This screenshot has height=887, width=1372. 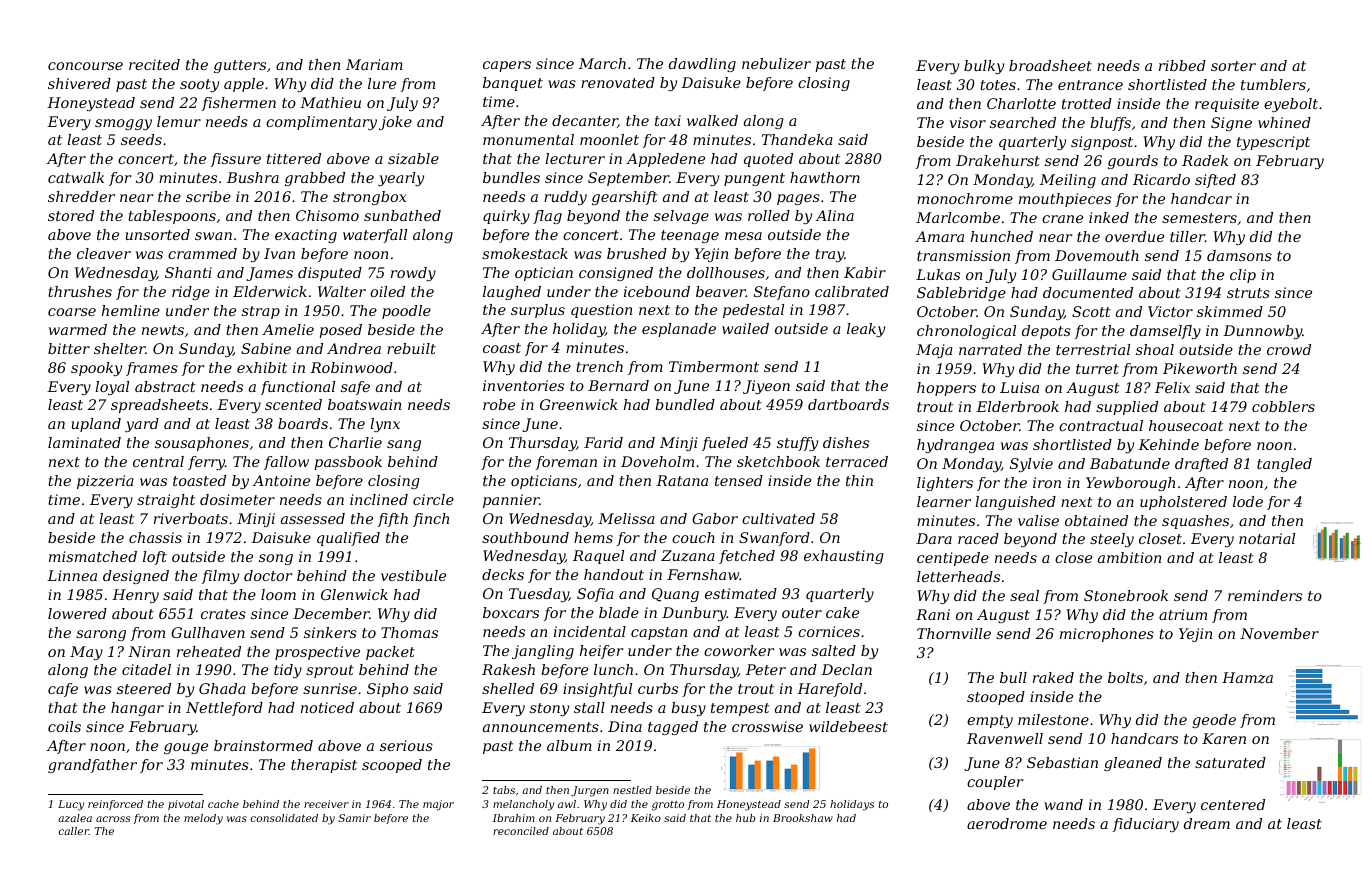 I want to click on awl, so click(x=567, y=804).
